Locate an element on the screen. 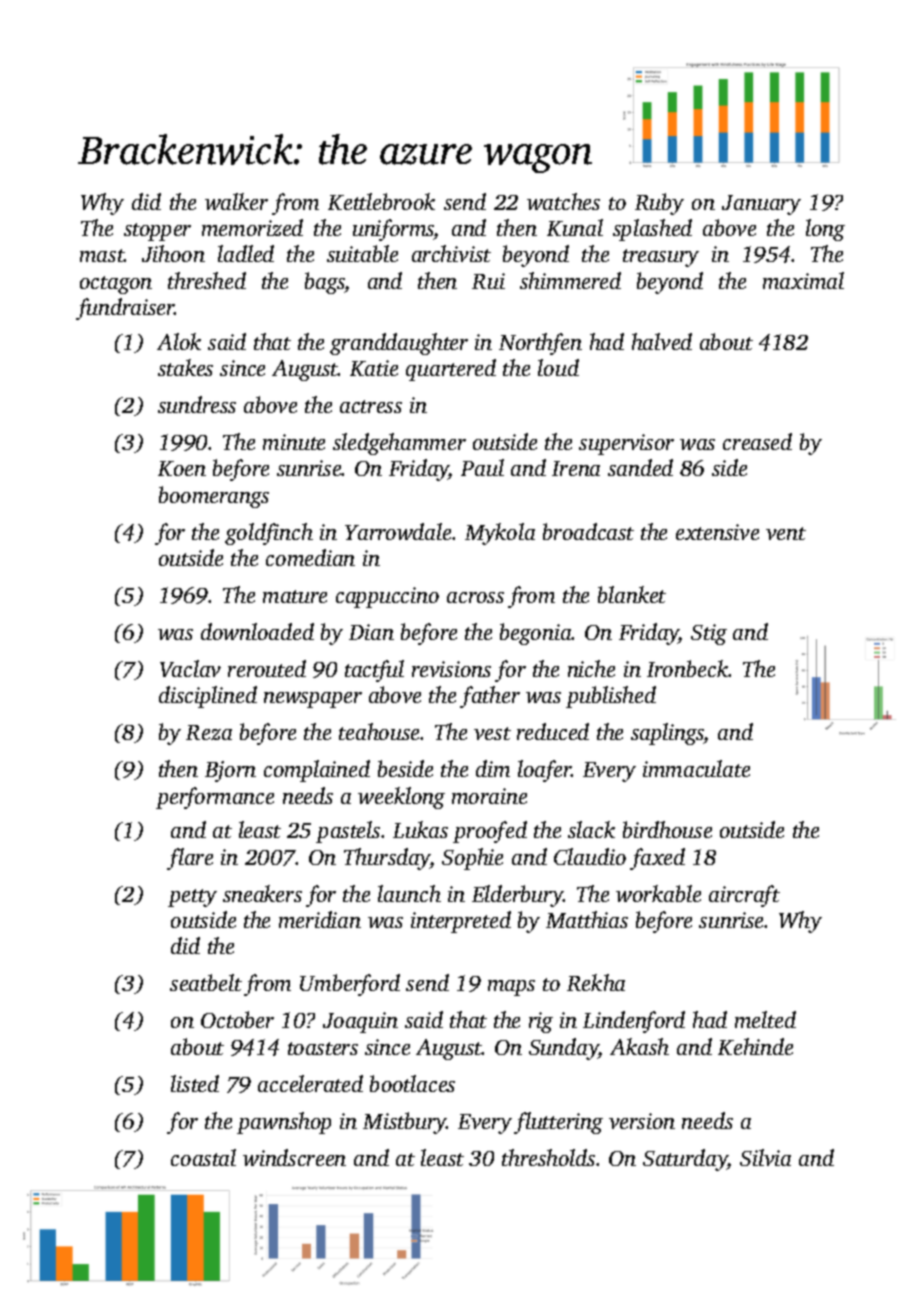 The height and width of the screenshot is (1311, 924). coastal is located at coordinates (203, 1157).
